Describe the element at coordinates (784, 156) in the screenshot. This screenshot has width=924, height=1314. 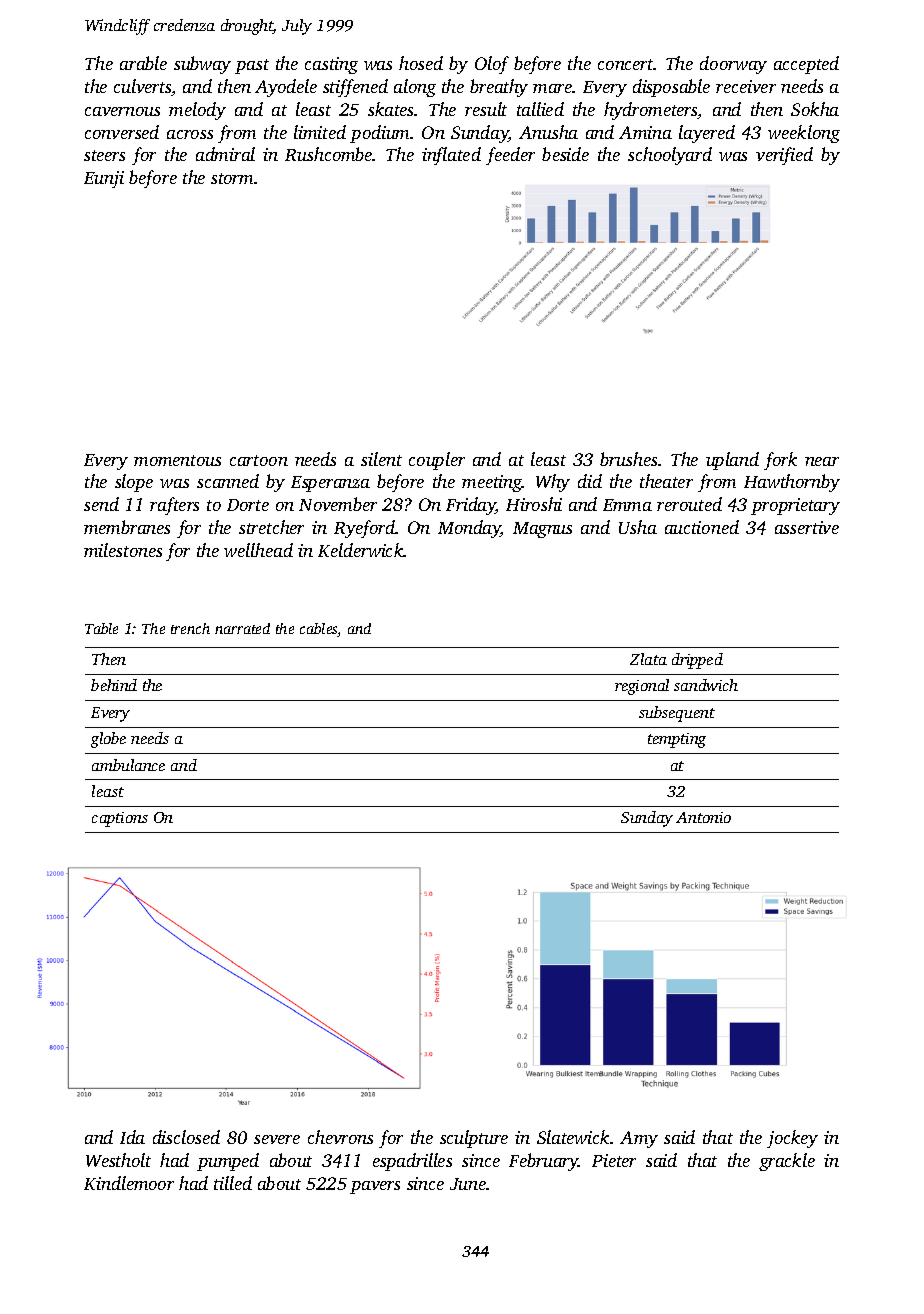
I see `verified` at that location.
